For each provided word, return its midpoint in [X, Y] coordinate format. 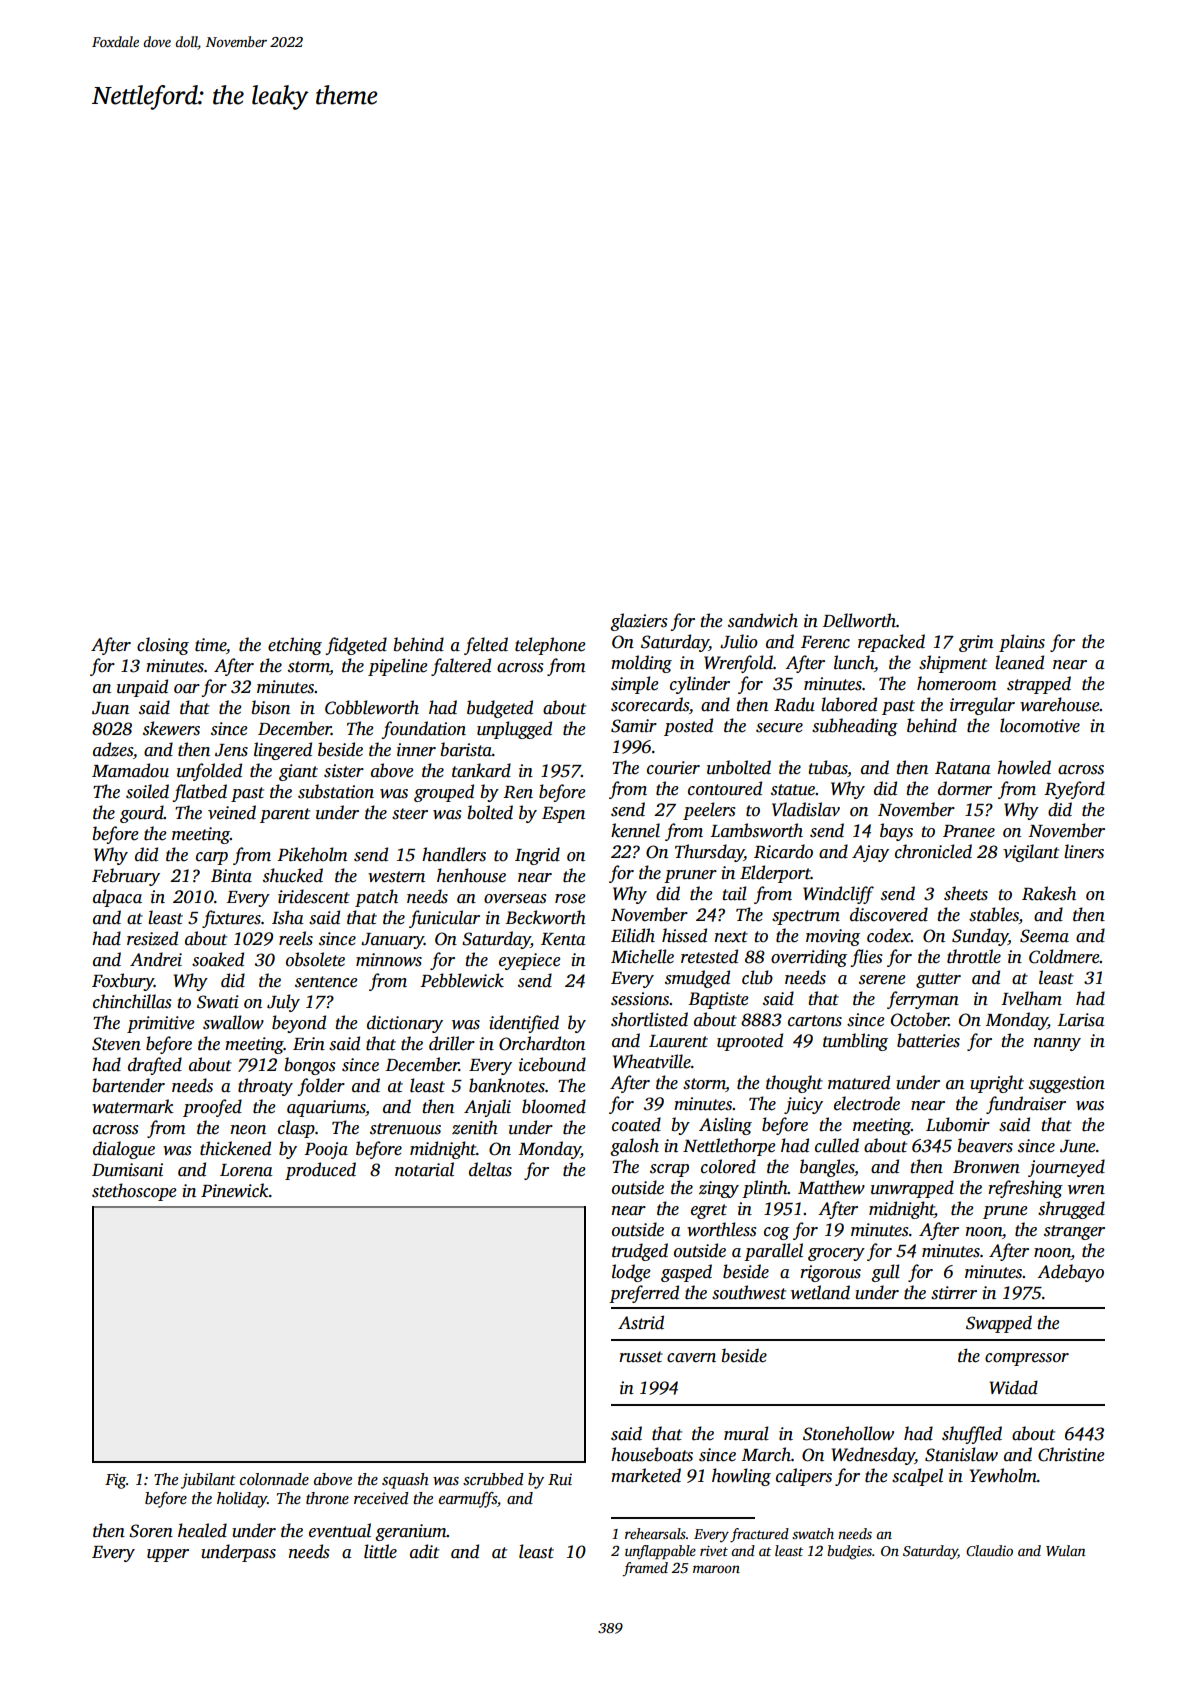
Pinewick [235, 1190]
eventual [340, 1530]
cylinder [700, 685]
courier [673, 768]
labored [849, 704]
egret [709, 1211]
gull [885, 1273]
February [126, 877]
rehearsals [655, 1533]
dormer [965, 788]
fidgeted [356, 646]
